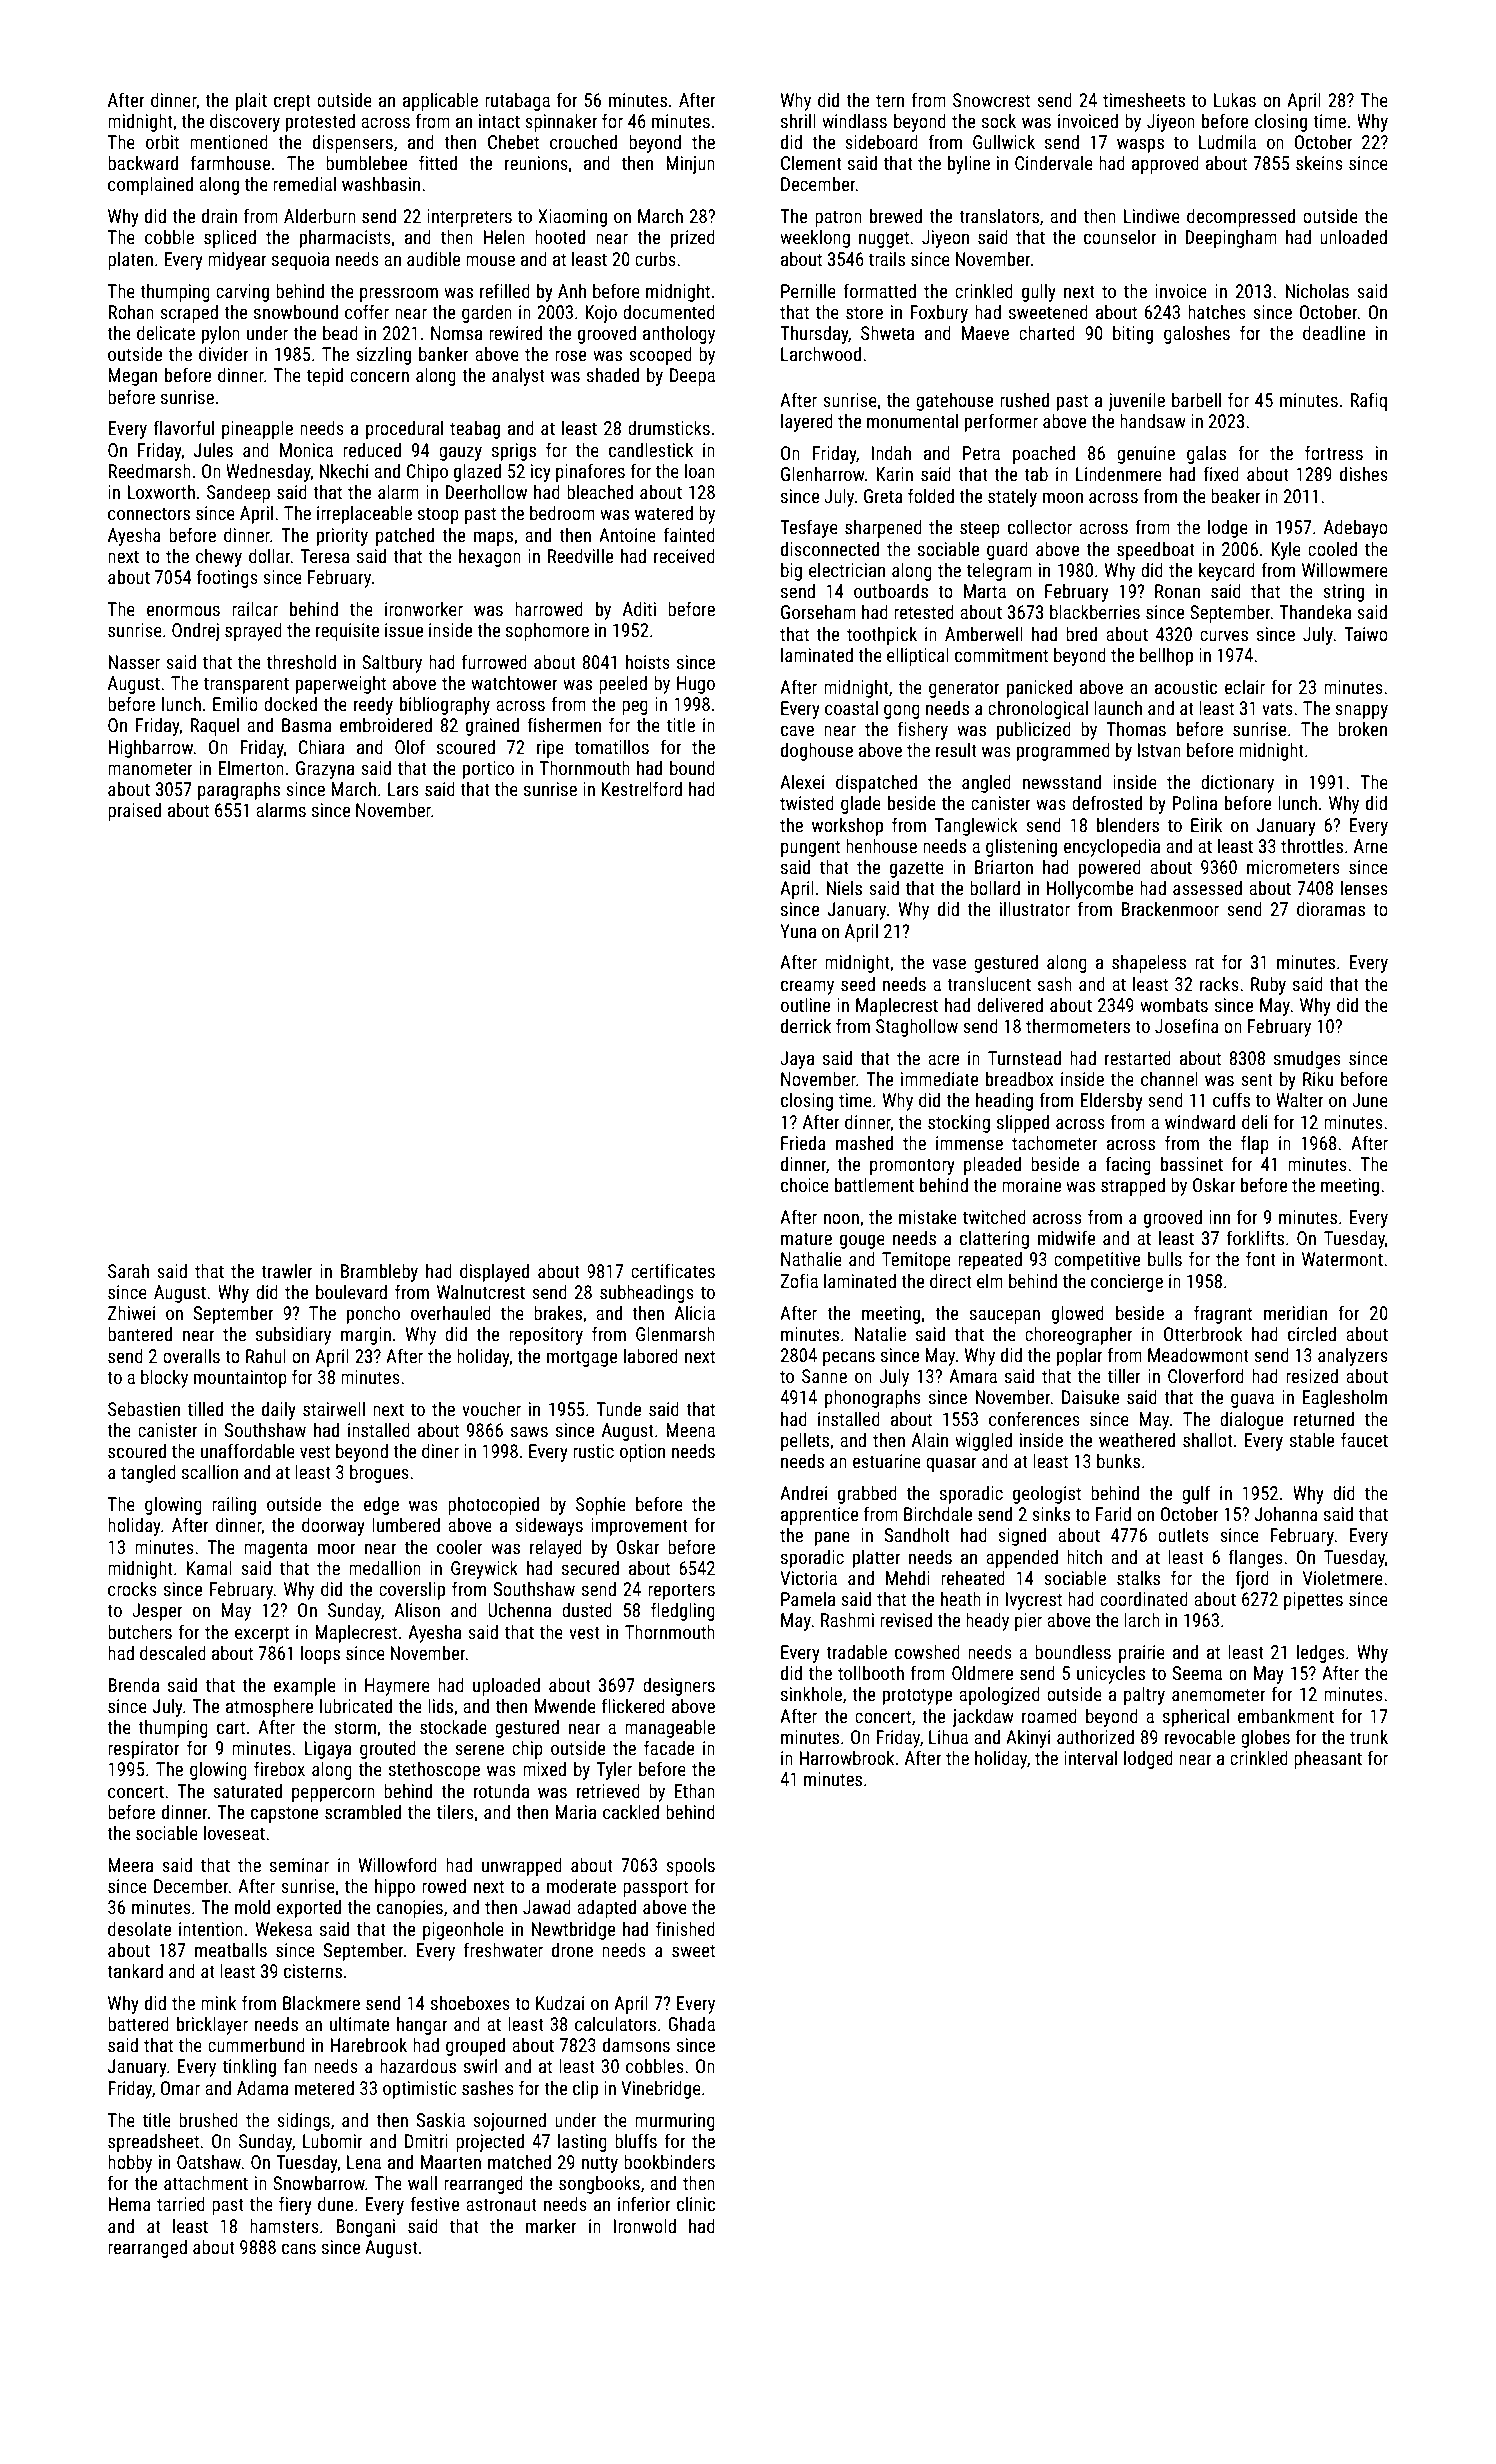 This screenshot has width=1496, height=2464. Describe the element at coordinates (1165, 1259) in the screenshot. I see `bulls` at that location.
